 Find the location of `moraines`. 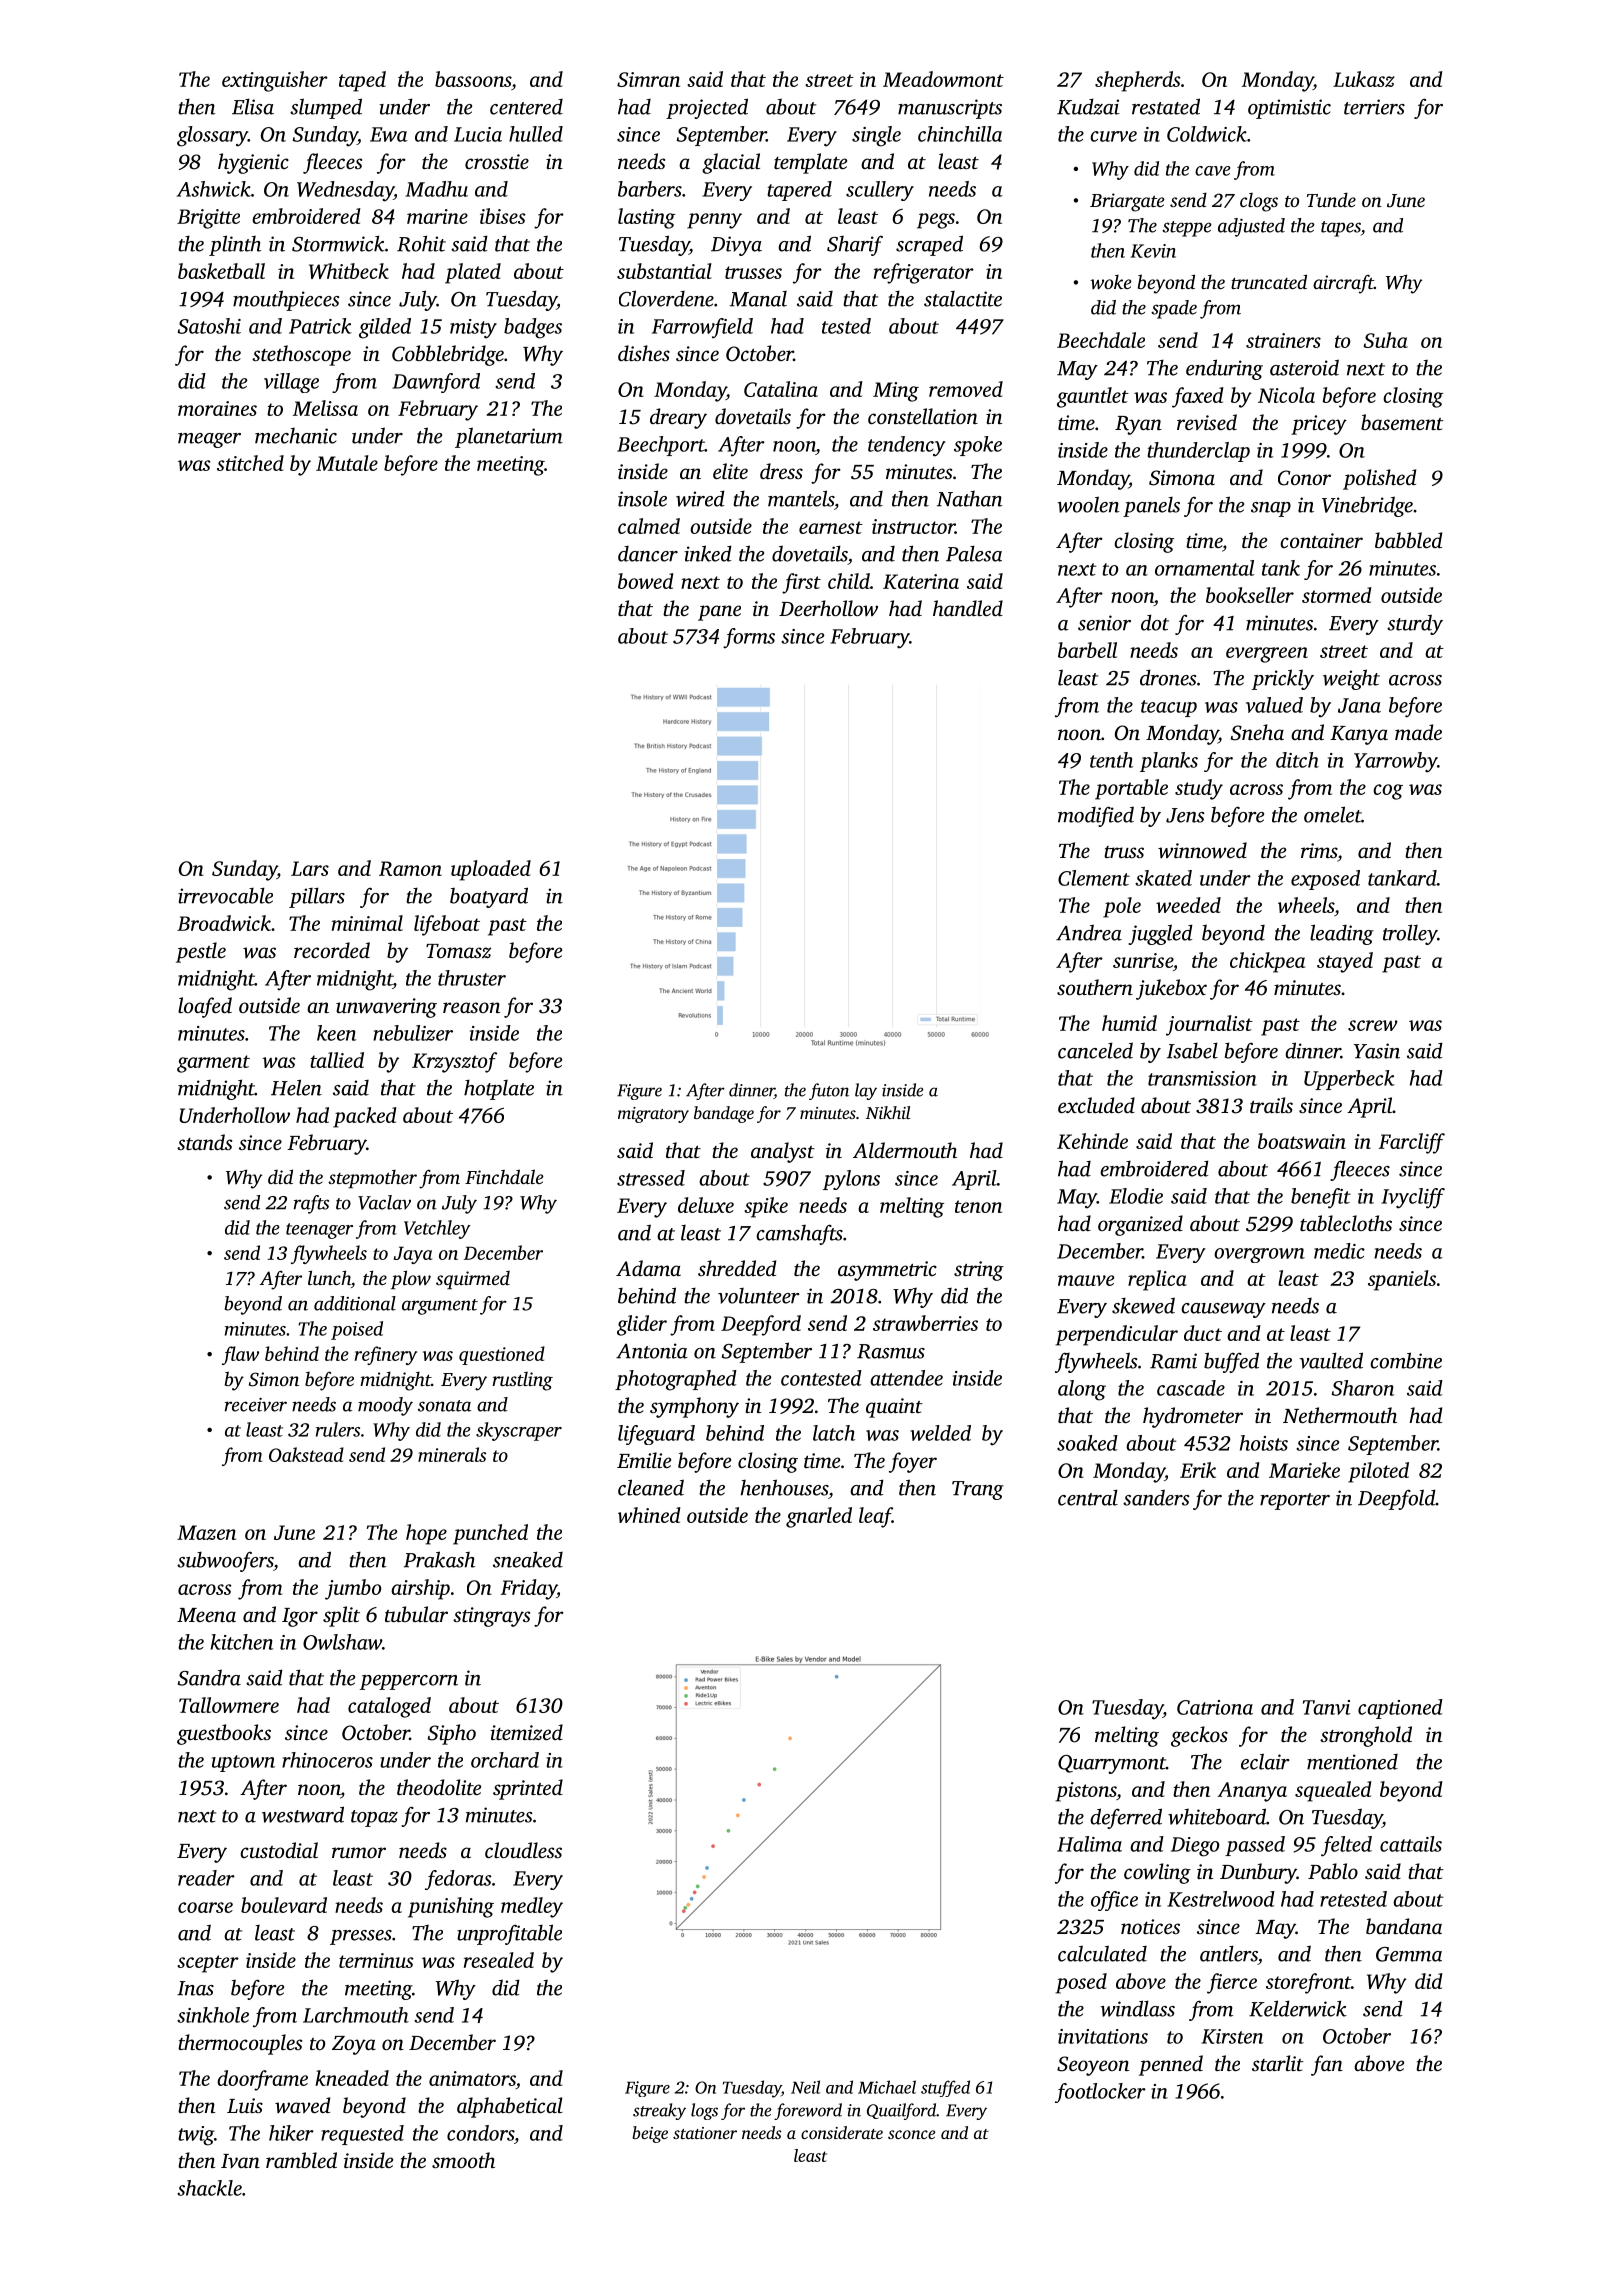

moraines is located at coordinates (217, 408).
